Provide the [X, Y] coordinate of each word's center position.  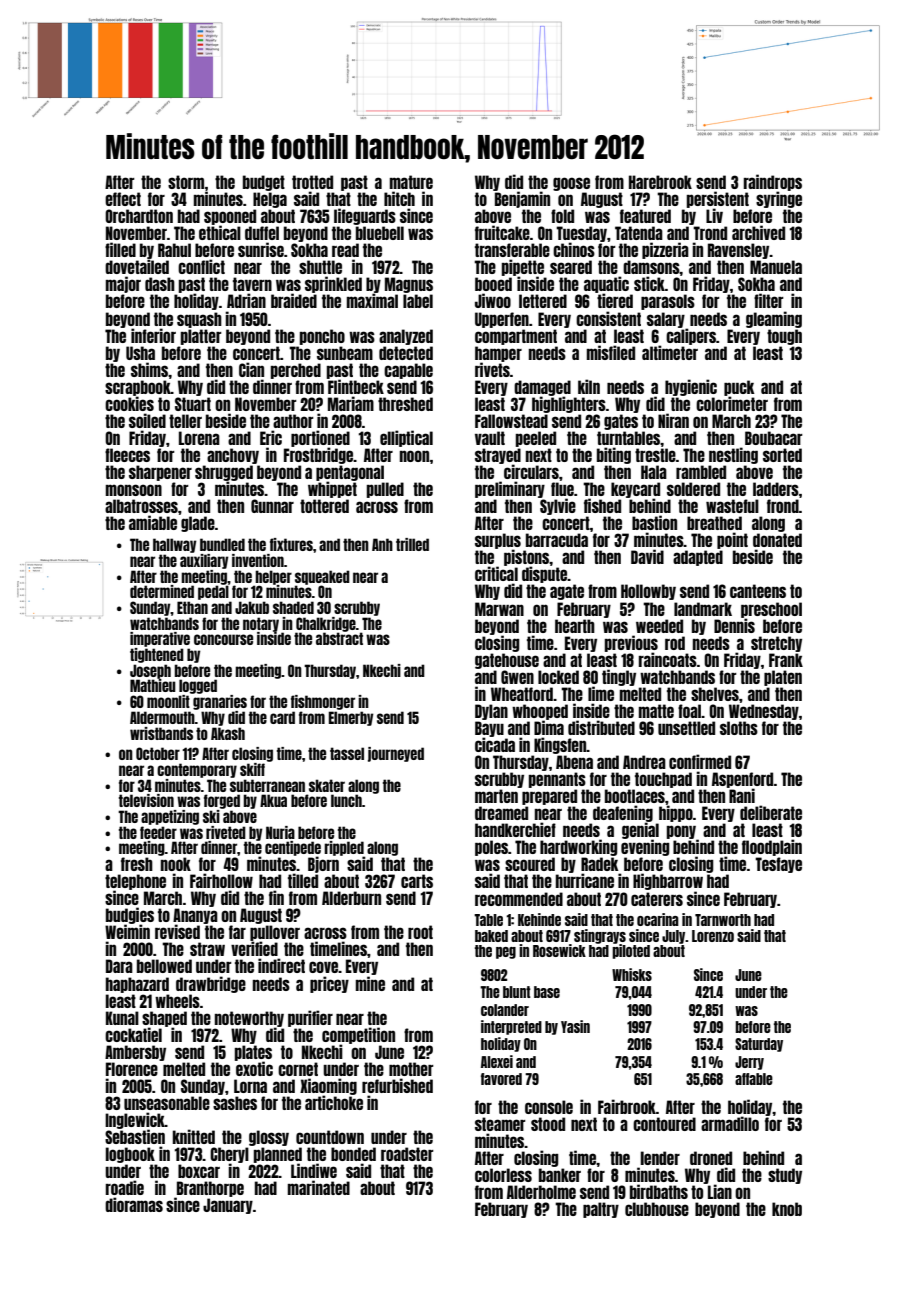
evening [645, 848]
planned [278, 1155]
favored [501, 1079]
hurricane [585, 881]
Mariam [351, 403]
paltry [601, 1210]
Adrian [246, 300]
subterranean [267, 785]
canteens [758, 591]
